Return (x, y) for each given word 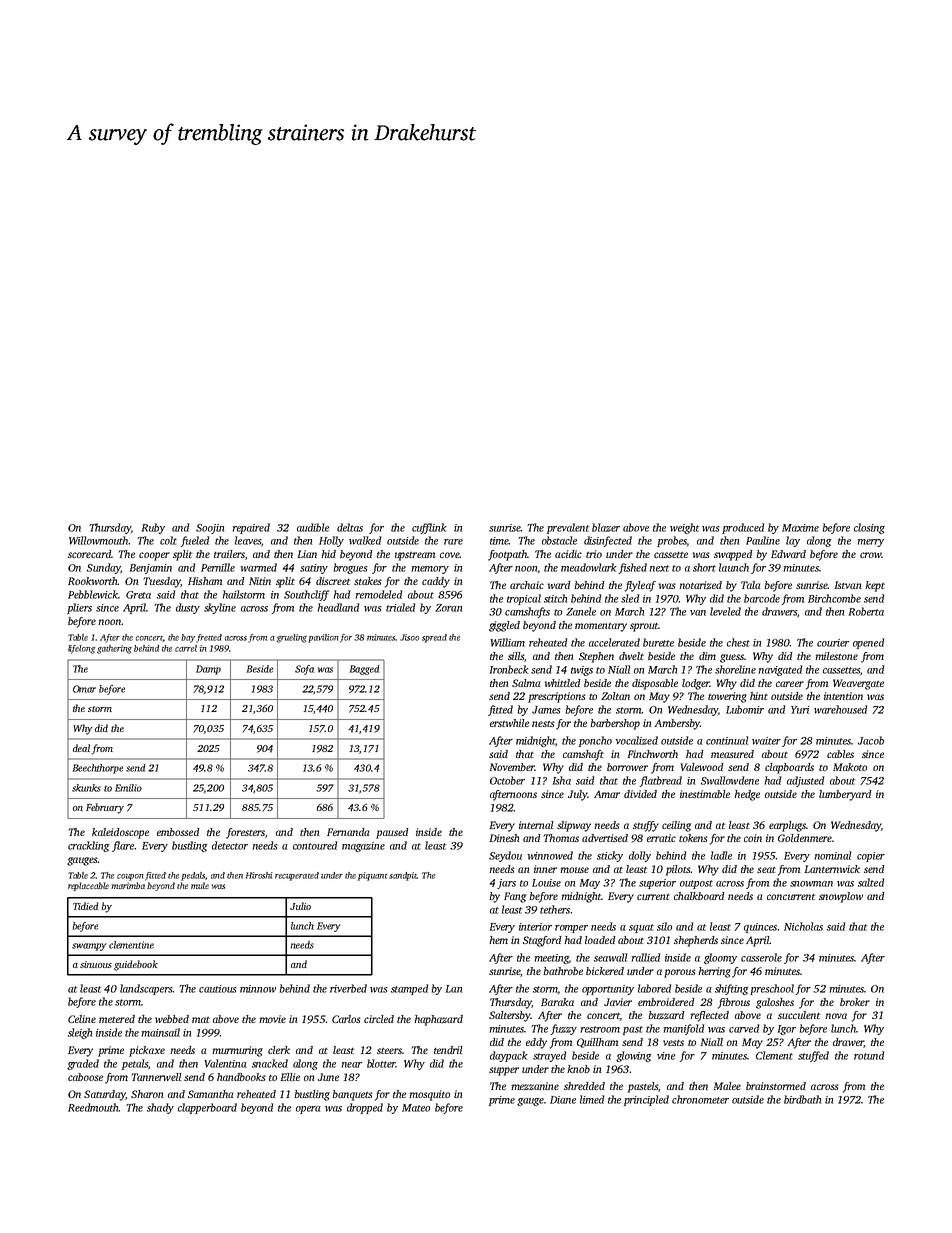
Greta (138, 595)
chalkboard (699, 896)
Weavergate (858, 684)
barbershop (615, 724)
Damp (208, 670)
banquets (352, 1095)
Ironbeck (509, 669)
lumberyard (845, 795)
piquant (372, 876)
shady (160, 1108)
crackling (88, 846)
